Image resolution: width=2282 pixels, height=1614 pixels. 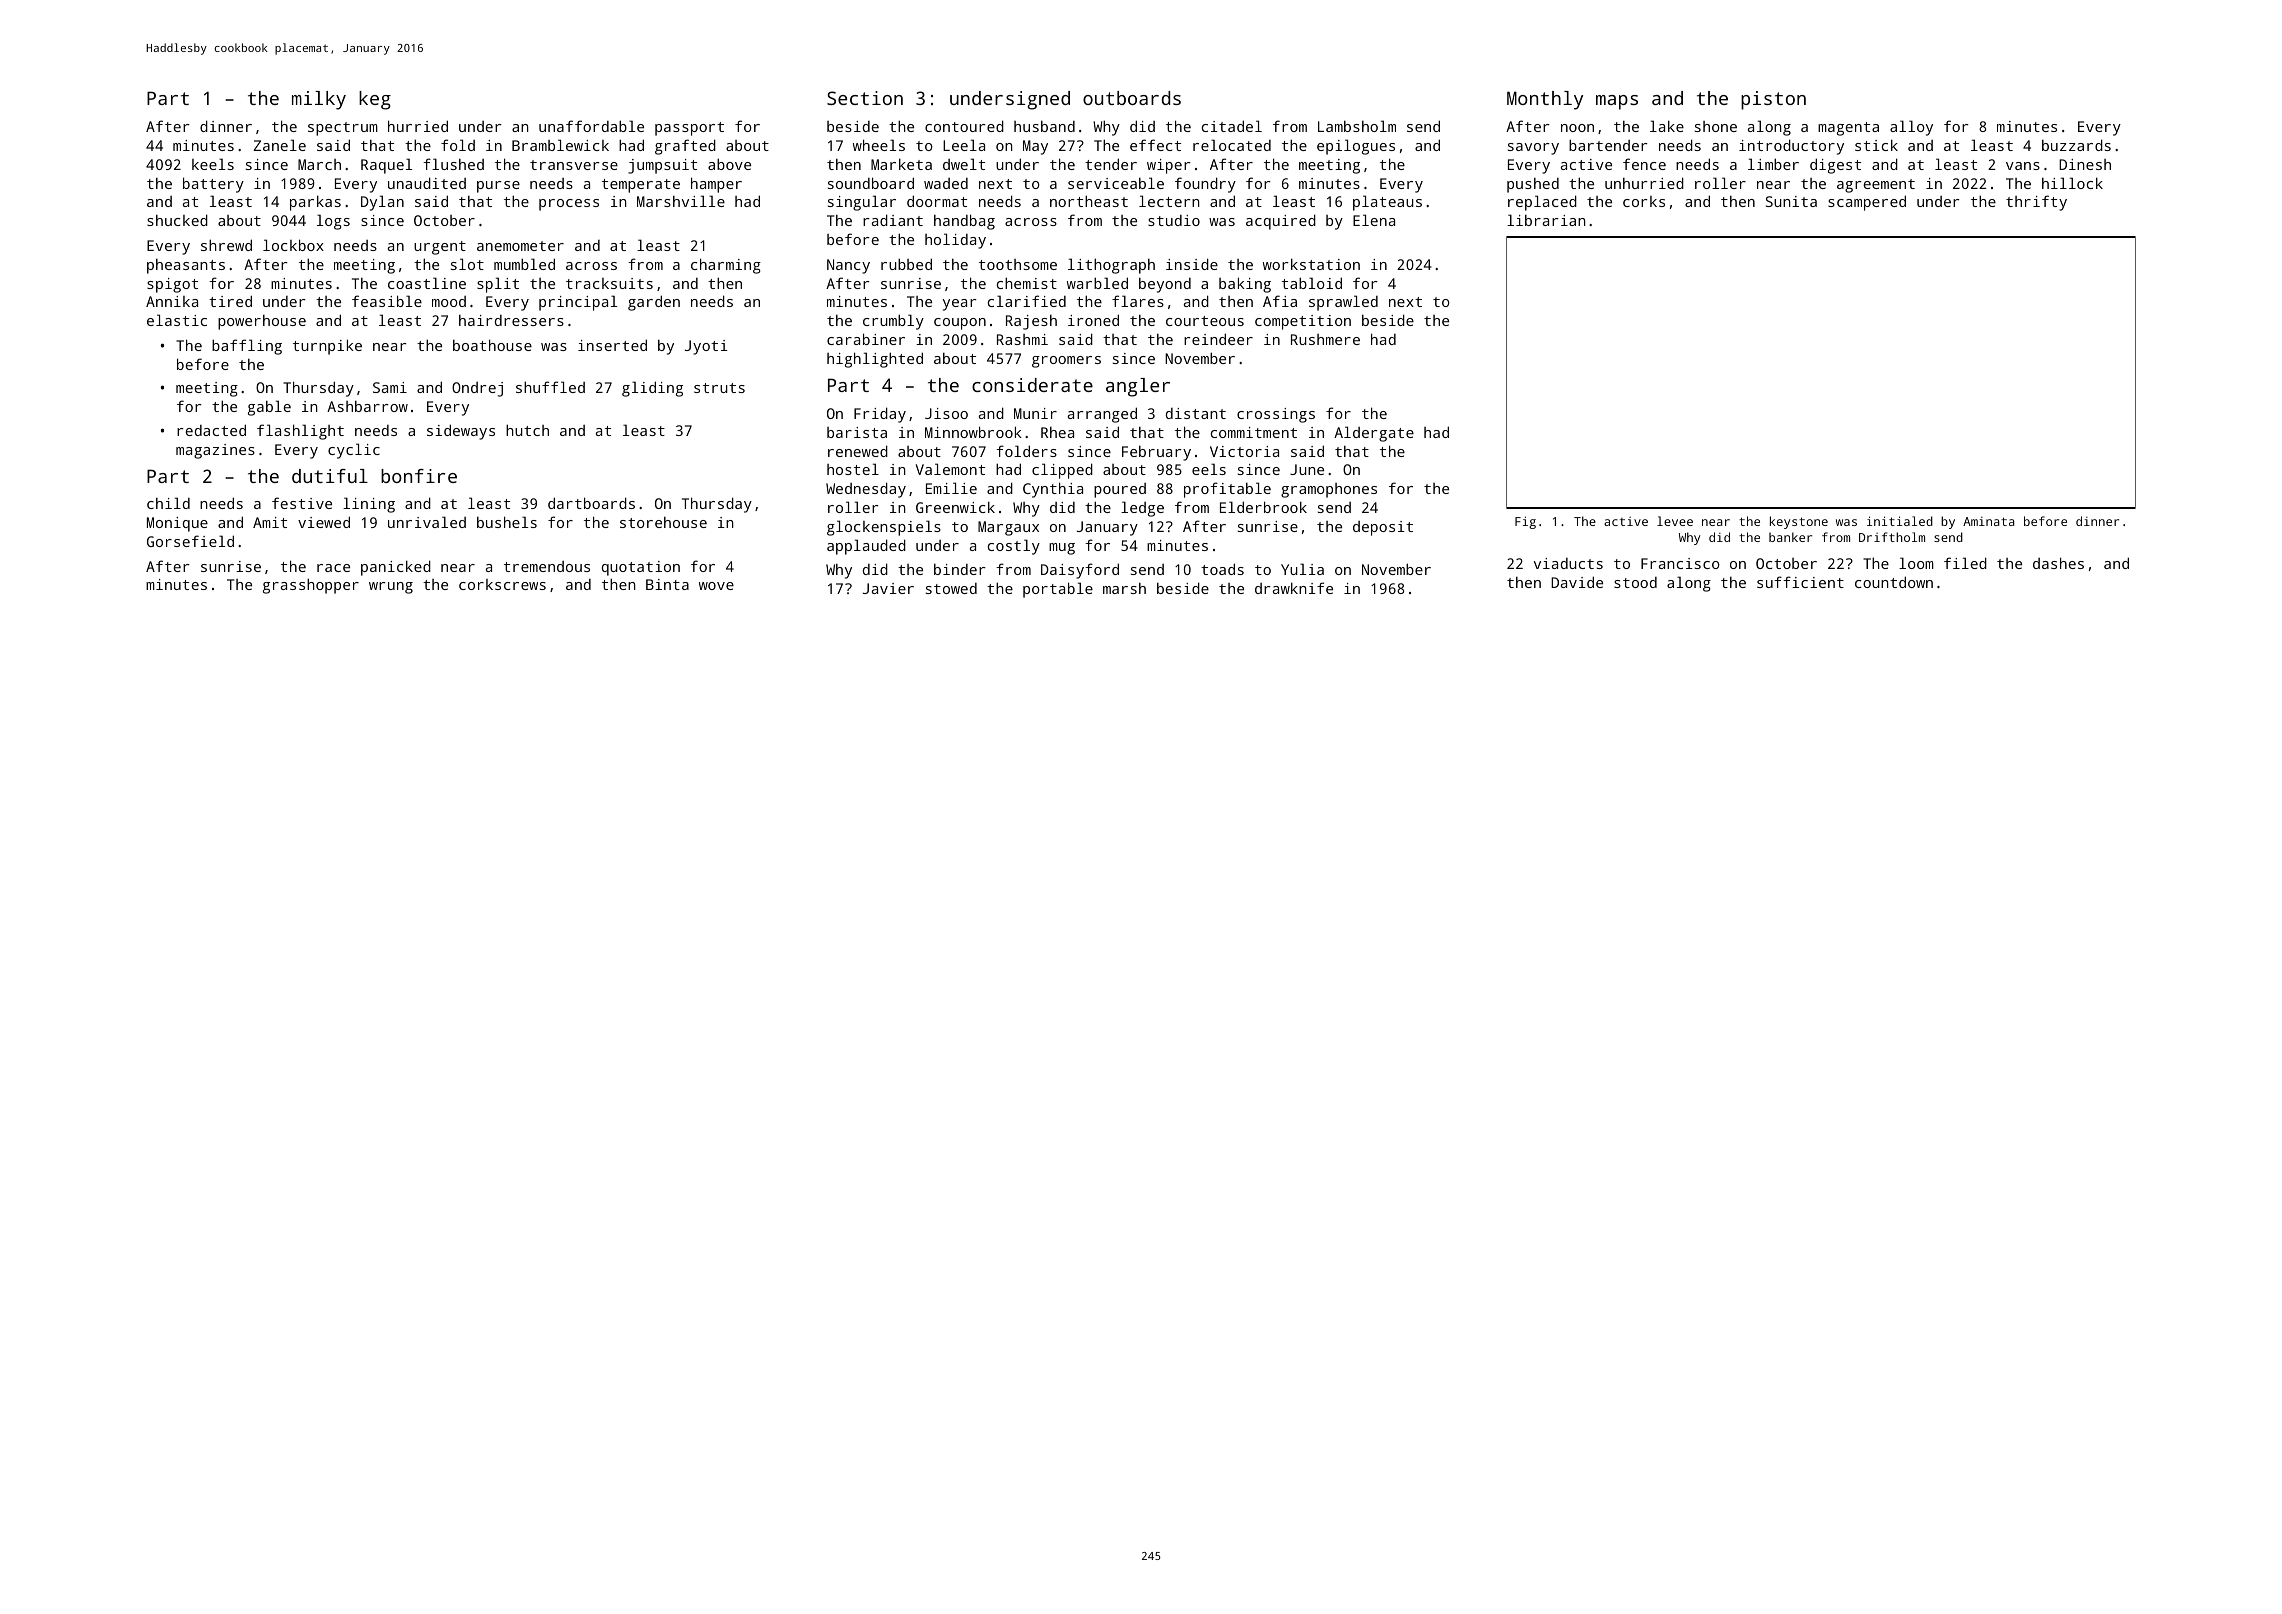 I want to click on elastic, so click(x=177, y=320).
